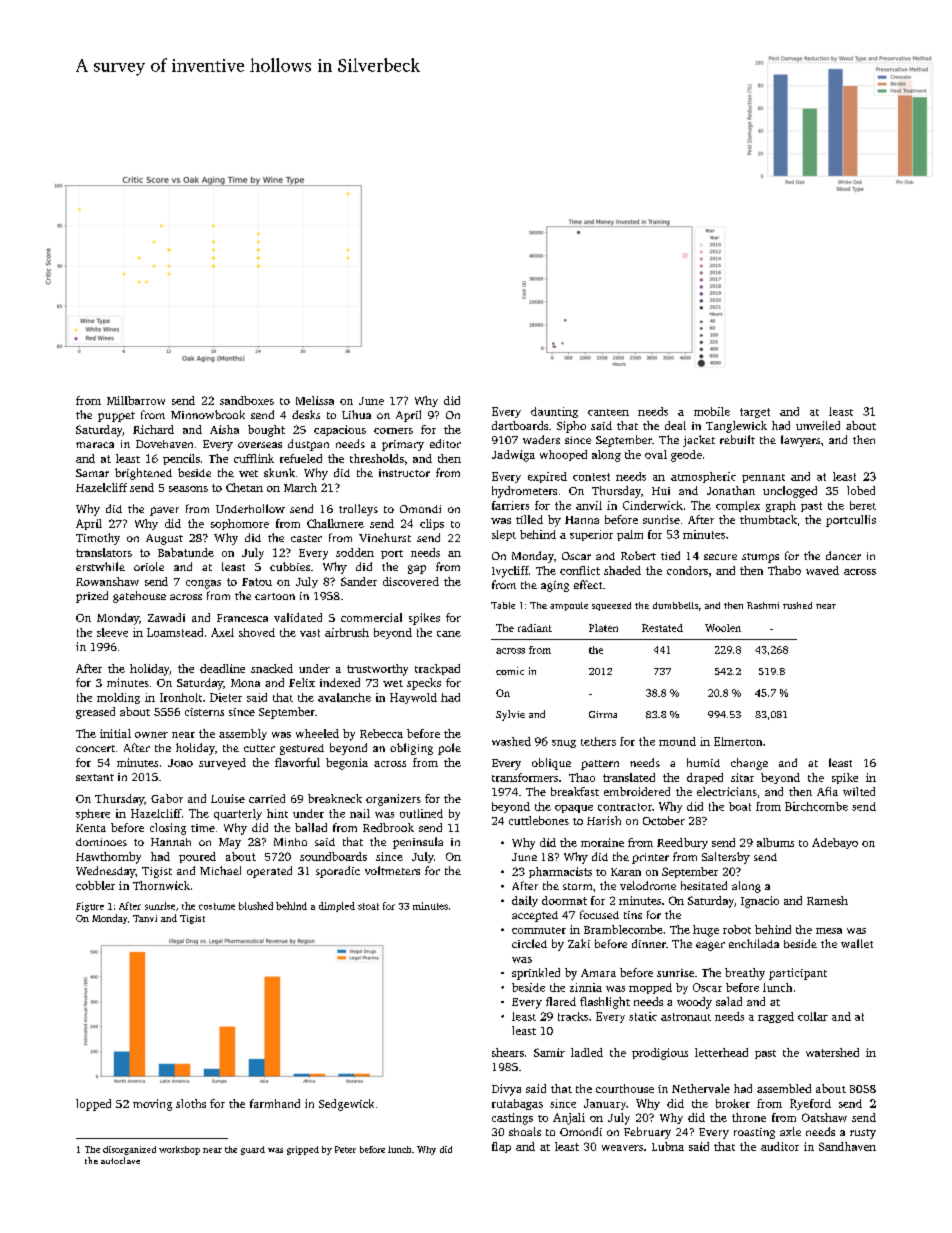 Image resolution: width=952 pixels, height=1233 pixels. Describe the element at coordinates (847, 1146) in the image. I see `Sandhaven` at that location.
